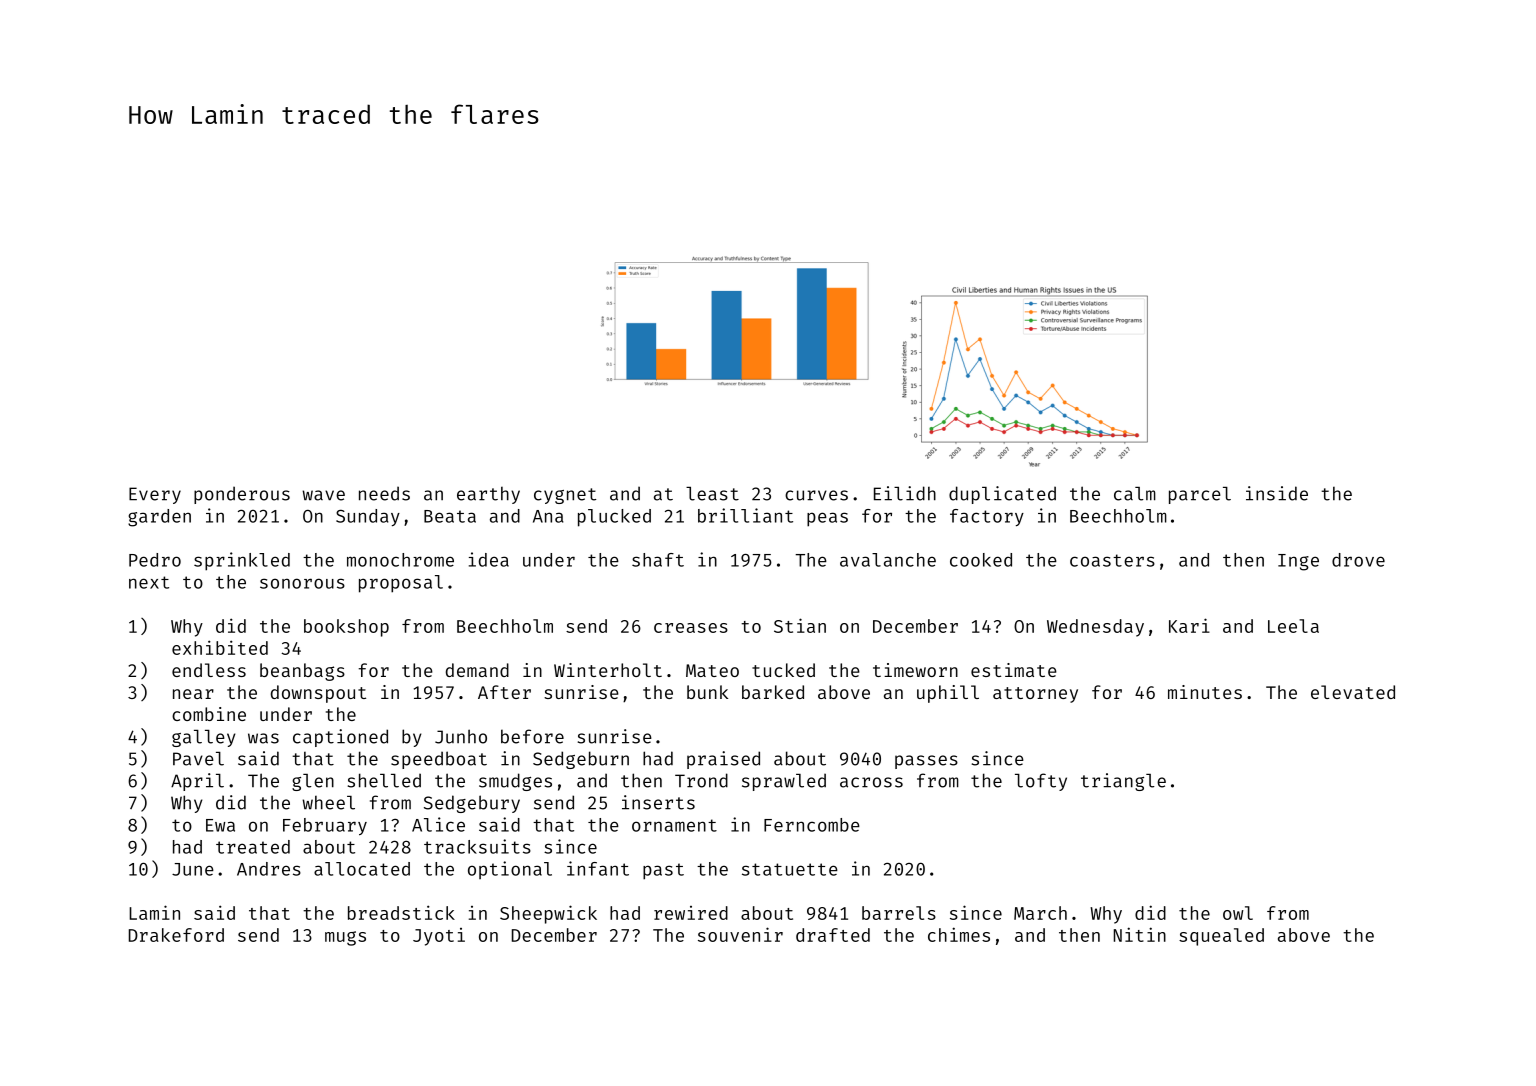  I want to click on exhibited, so click(220, 647).
